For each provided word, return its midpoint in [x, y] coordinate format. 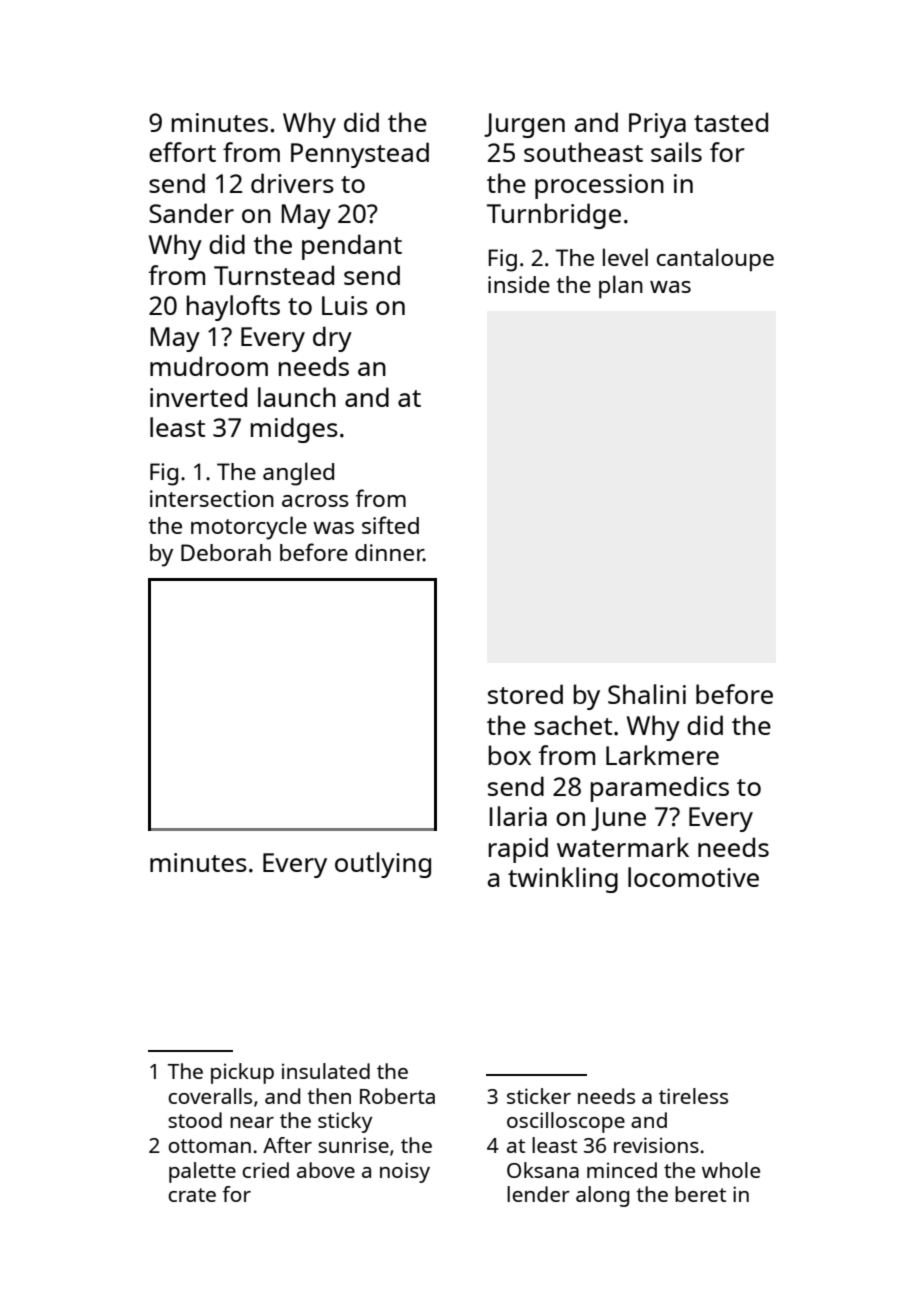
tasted [731, 122]
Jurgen [524, 125]
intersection [212, 498]
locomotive [693, 877]
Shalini [647, 694]
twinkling [563, 880]
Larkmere [662, 755]
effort [182, 152]
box [510, 755]
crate [192, 1195]
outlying [383, 865]
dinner [389, 552]
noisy [405, 1172]
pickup [242, 1073]
